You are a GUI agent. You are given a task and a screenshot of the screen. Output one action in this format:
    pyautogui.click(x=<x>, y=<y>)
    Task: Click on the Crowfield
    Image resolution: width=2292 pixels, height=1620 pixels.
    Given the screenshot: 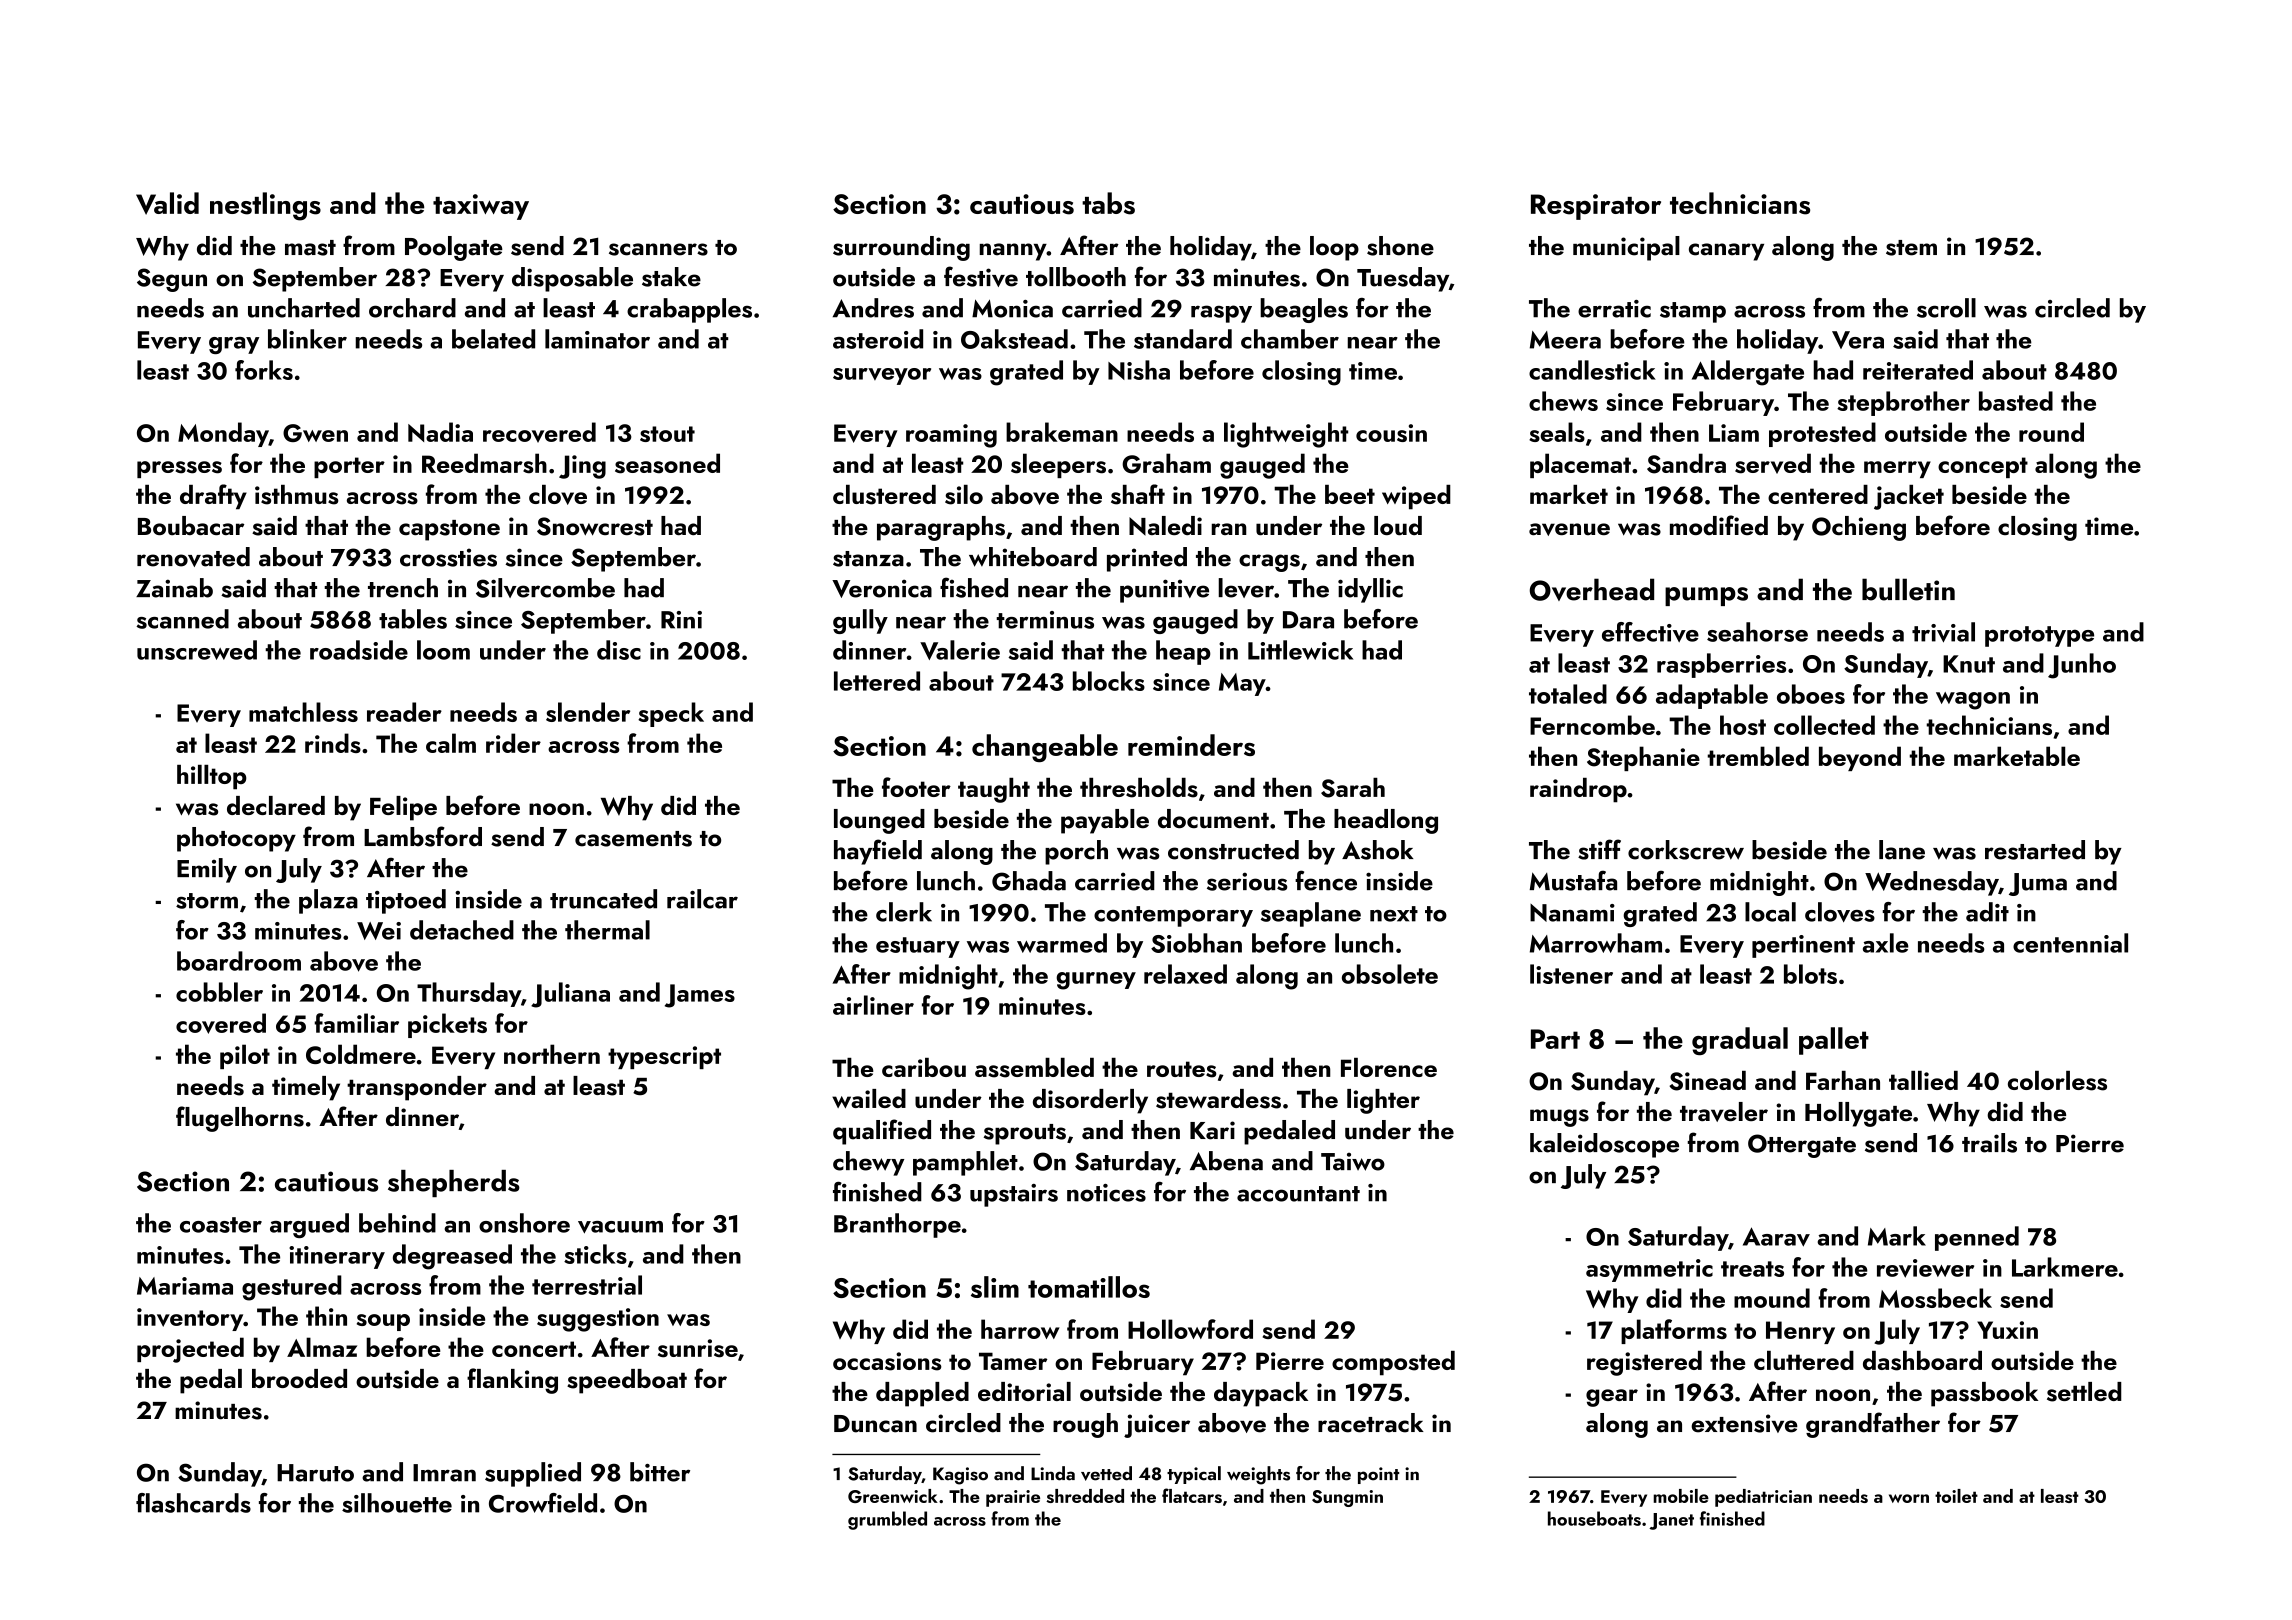 What is the action you would take?
    pyautogui.click(x=543, y=1503)
